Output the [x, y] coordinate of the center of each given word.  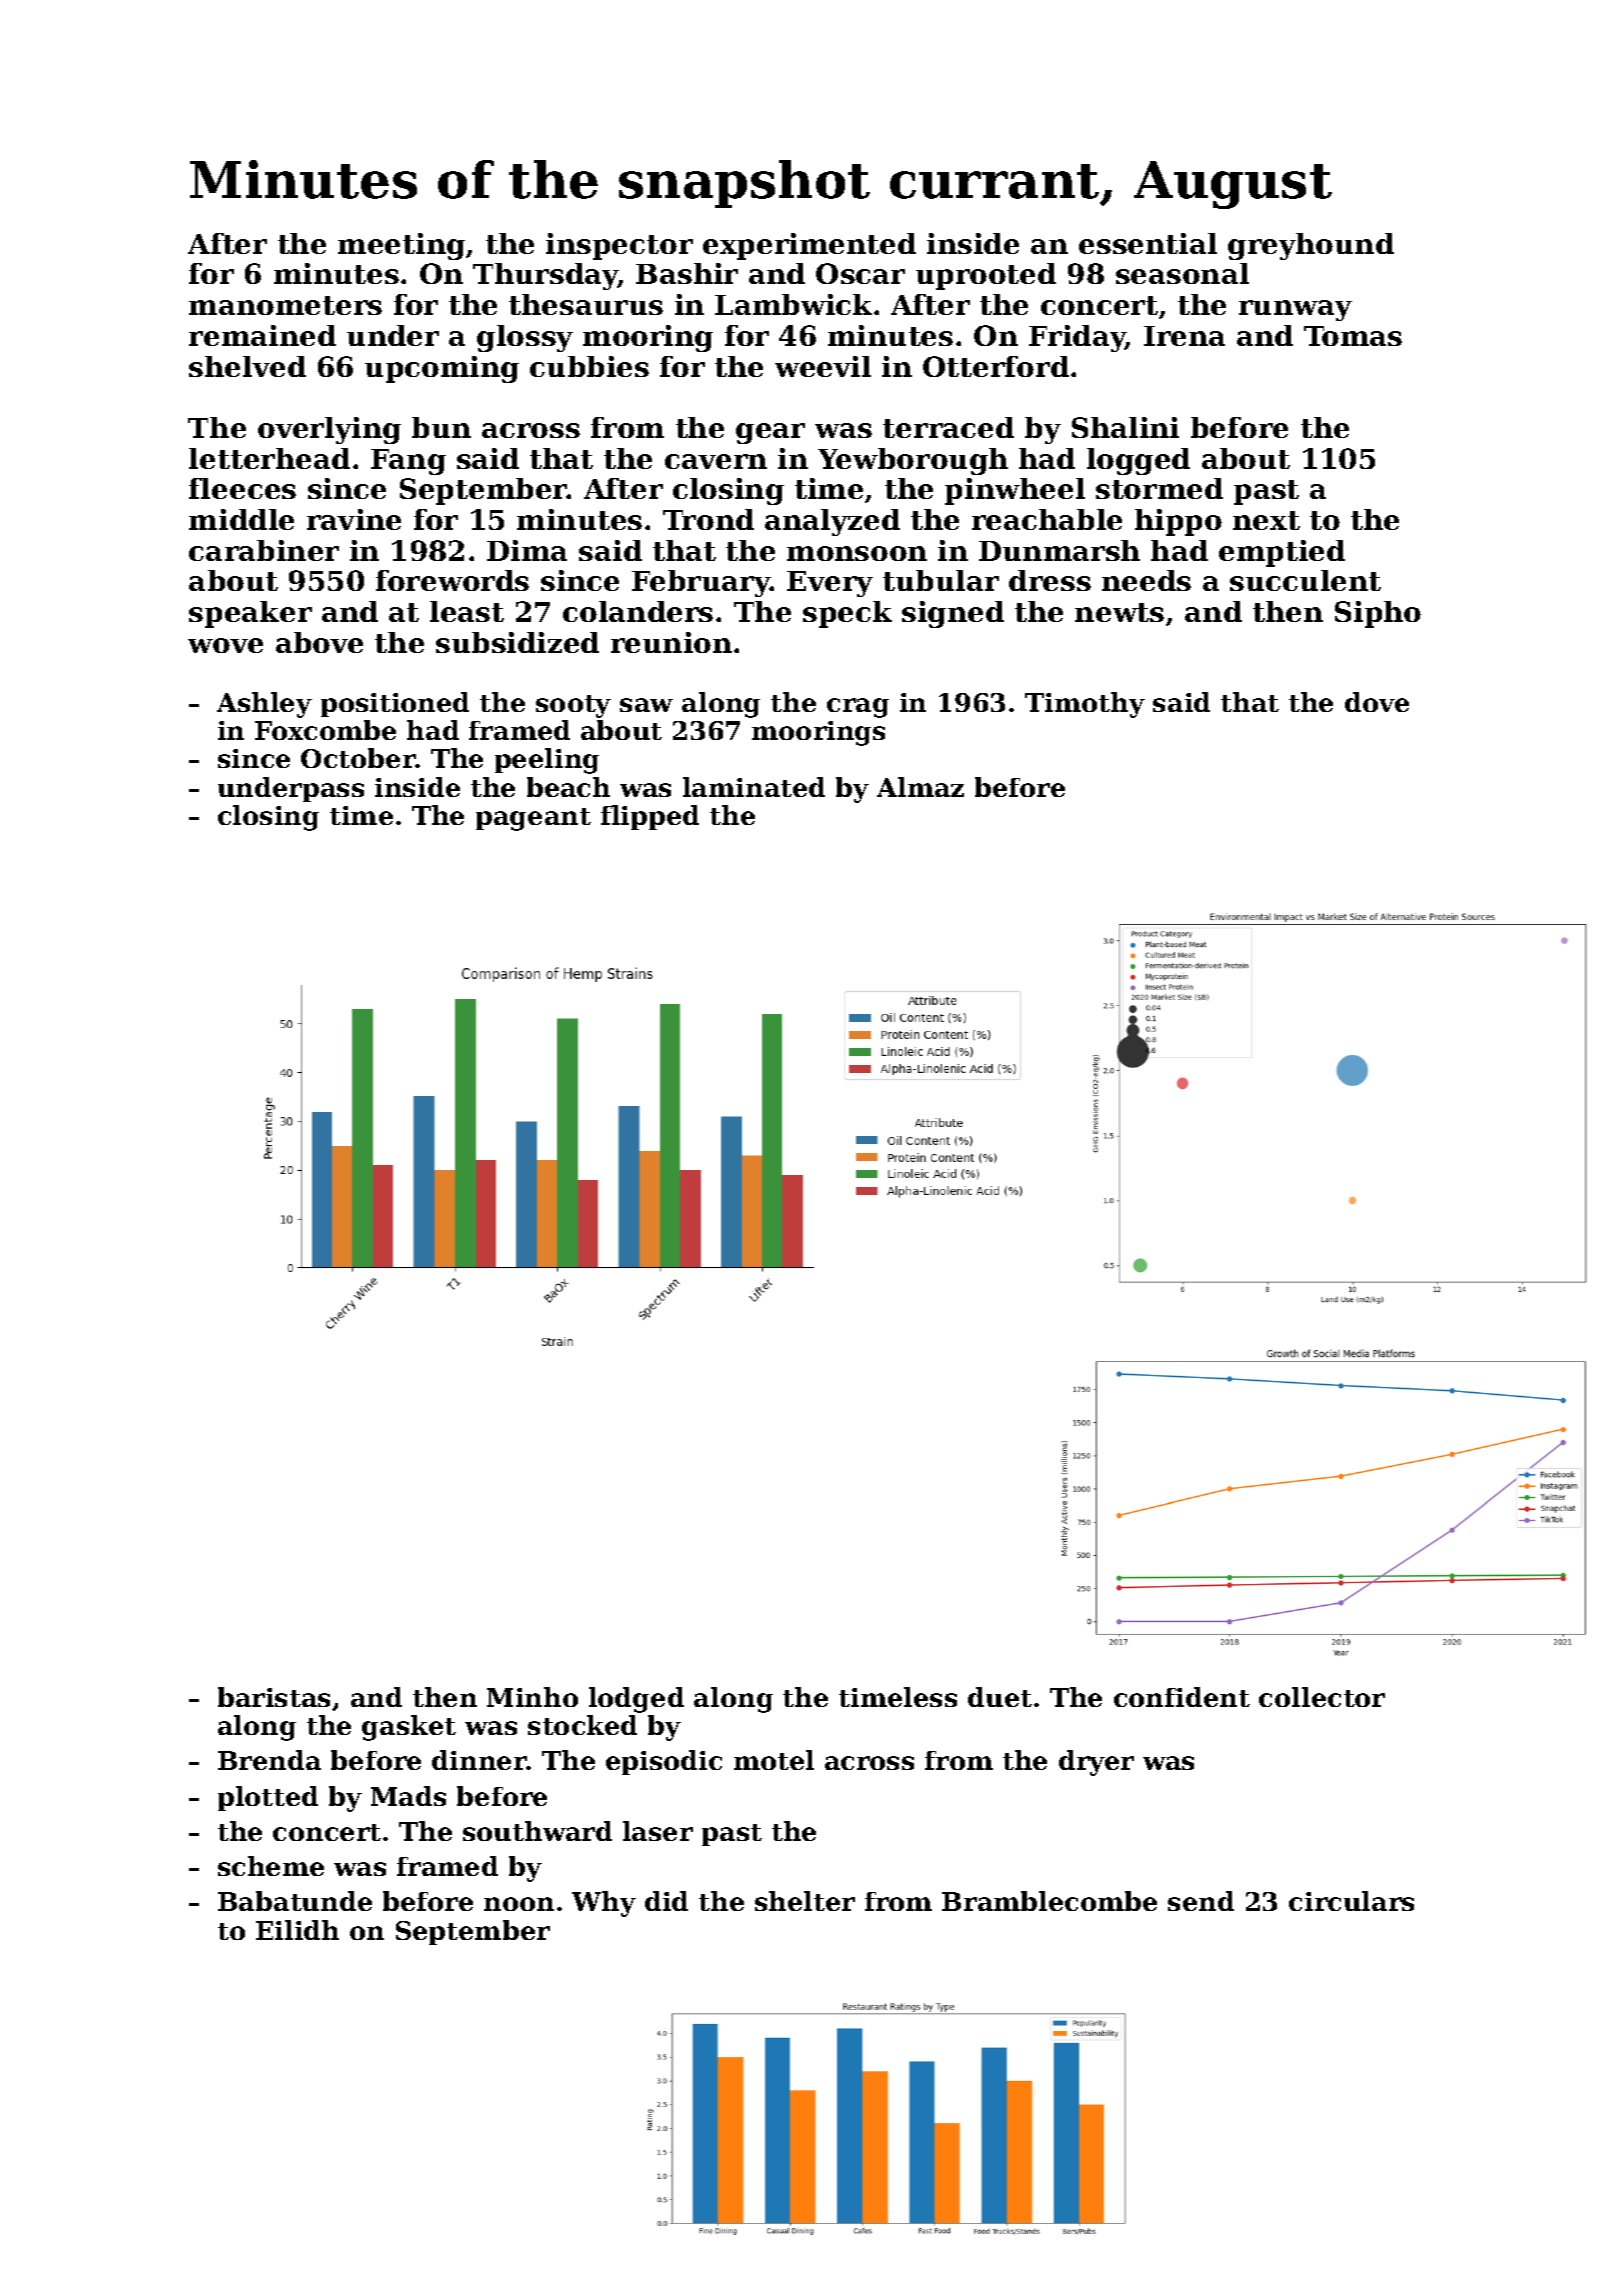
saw [646, 705]
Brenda [269, 1760]
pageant [533, 819]
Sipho [1378, 614]
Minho [532, 1697]
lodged [636, 1700]
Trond [708, 519]
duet [1000, 1697]
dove [1377, 702]
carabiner [264, 550]
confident [1182, 1697]
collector [1322, 1697]
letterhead [269, 458]
